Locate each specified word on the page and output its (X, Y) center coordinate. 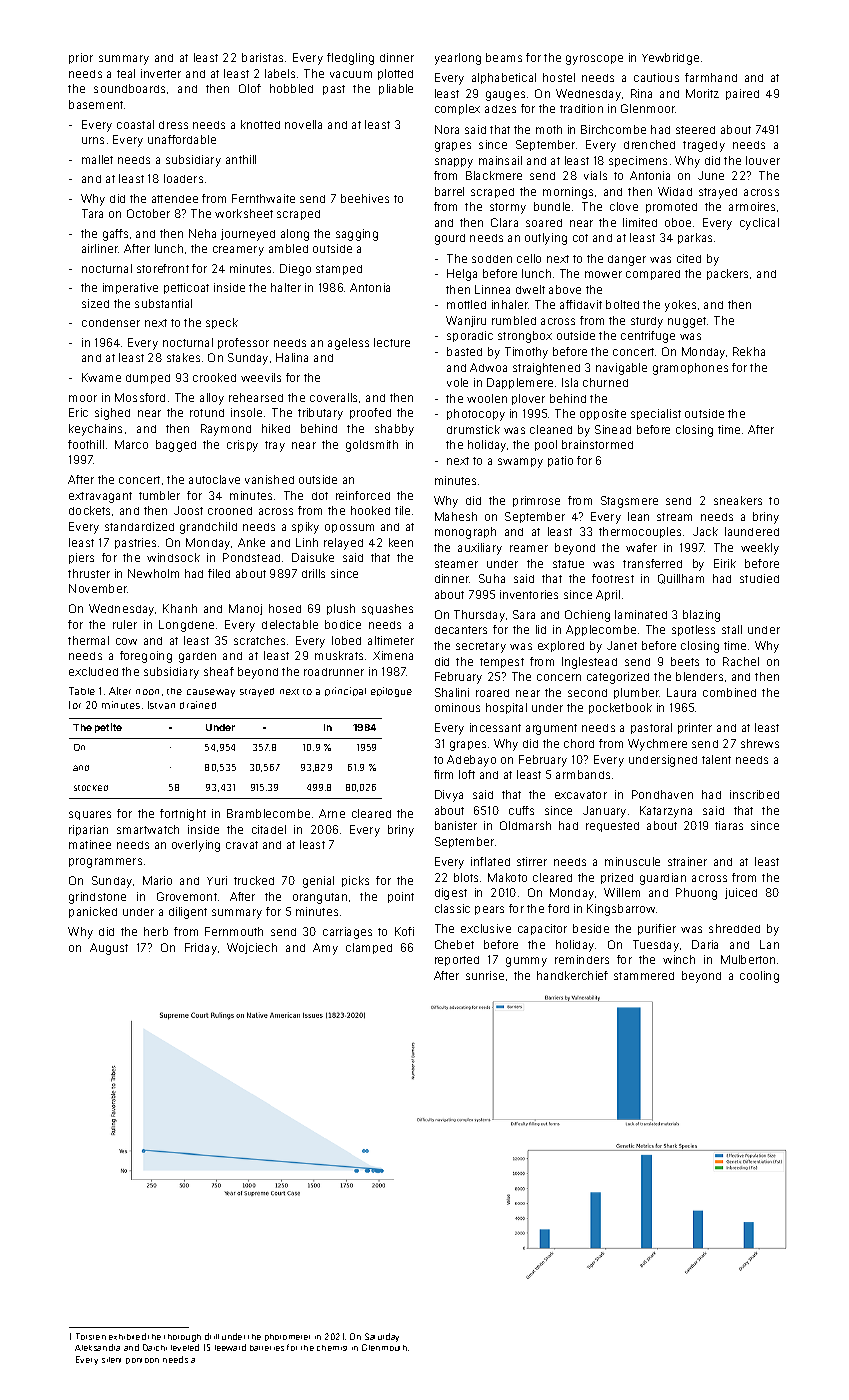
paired (742, 94)
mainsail (500, 160)
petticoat (186, 288)
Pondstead (251, 557)
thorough (182, 1338)
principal (345, 691)
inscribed (754, 794)
